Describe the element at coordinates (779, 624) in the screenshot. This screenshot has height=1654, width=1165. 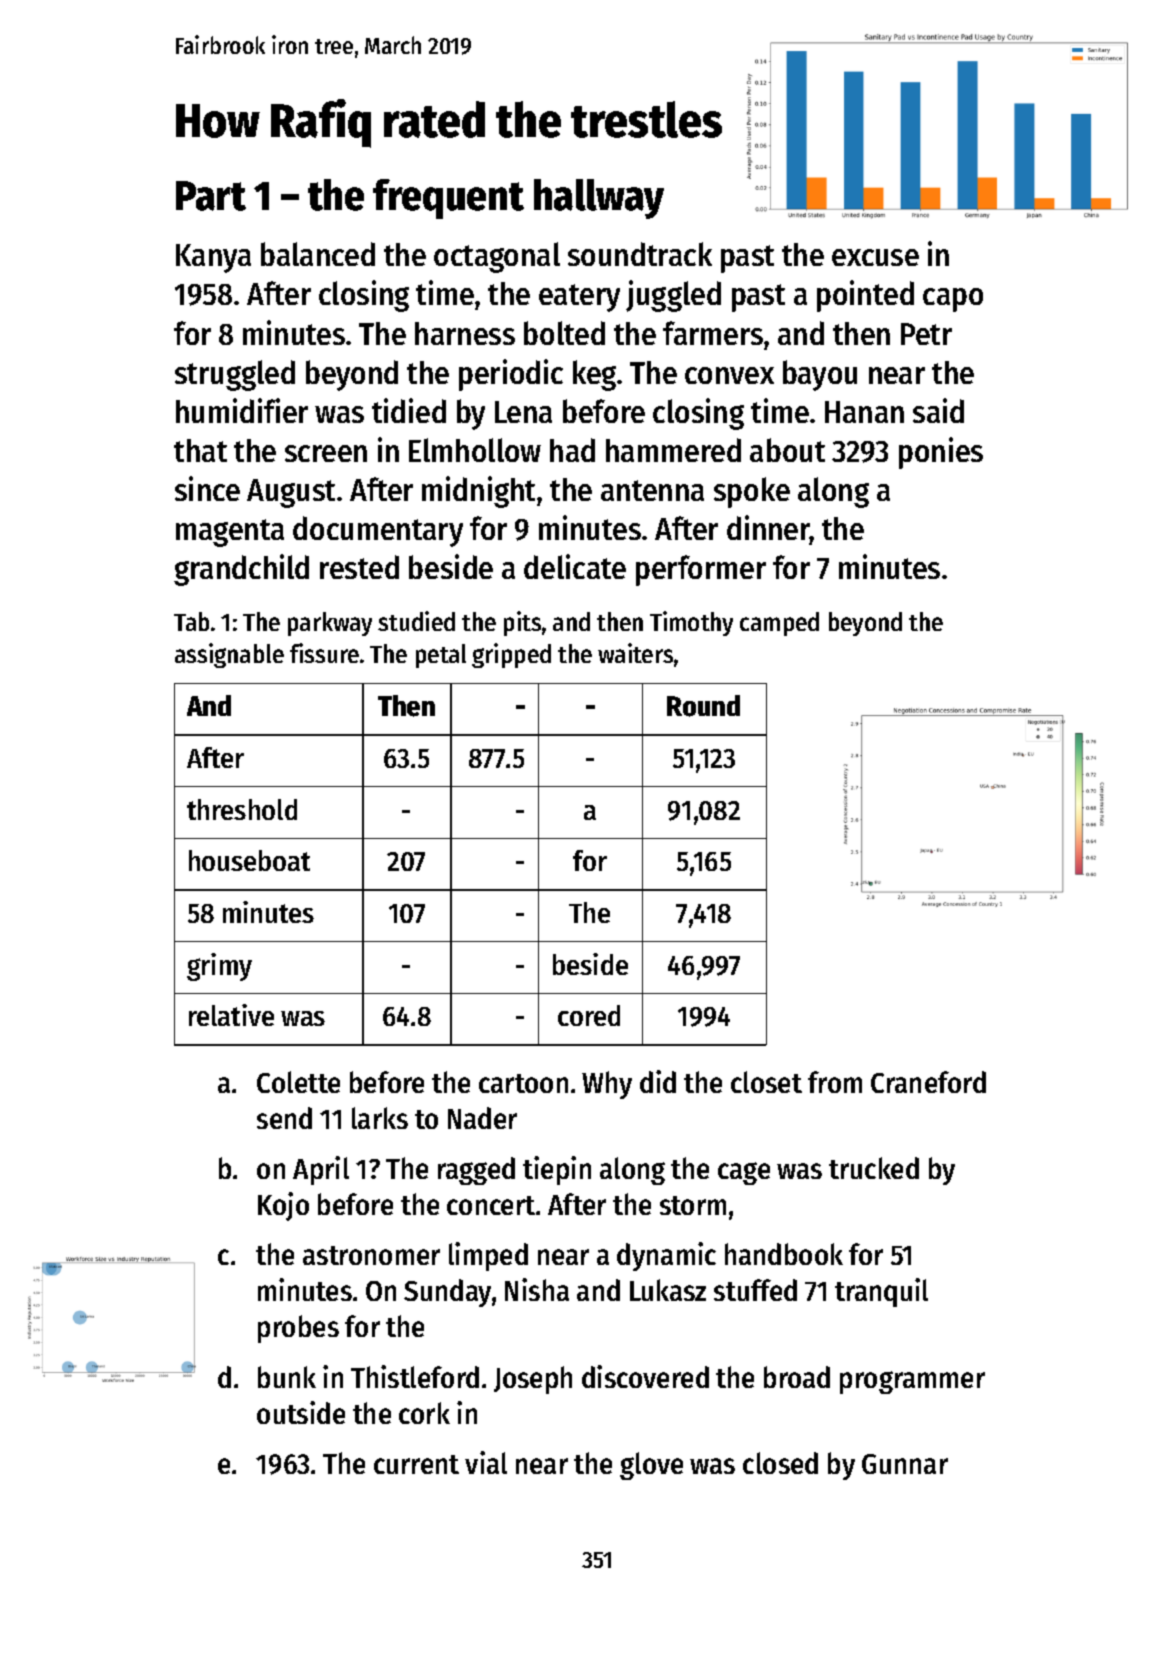
I see `camped` at that location.
